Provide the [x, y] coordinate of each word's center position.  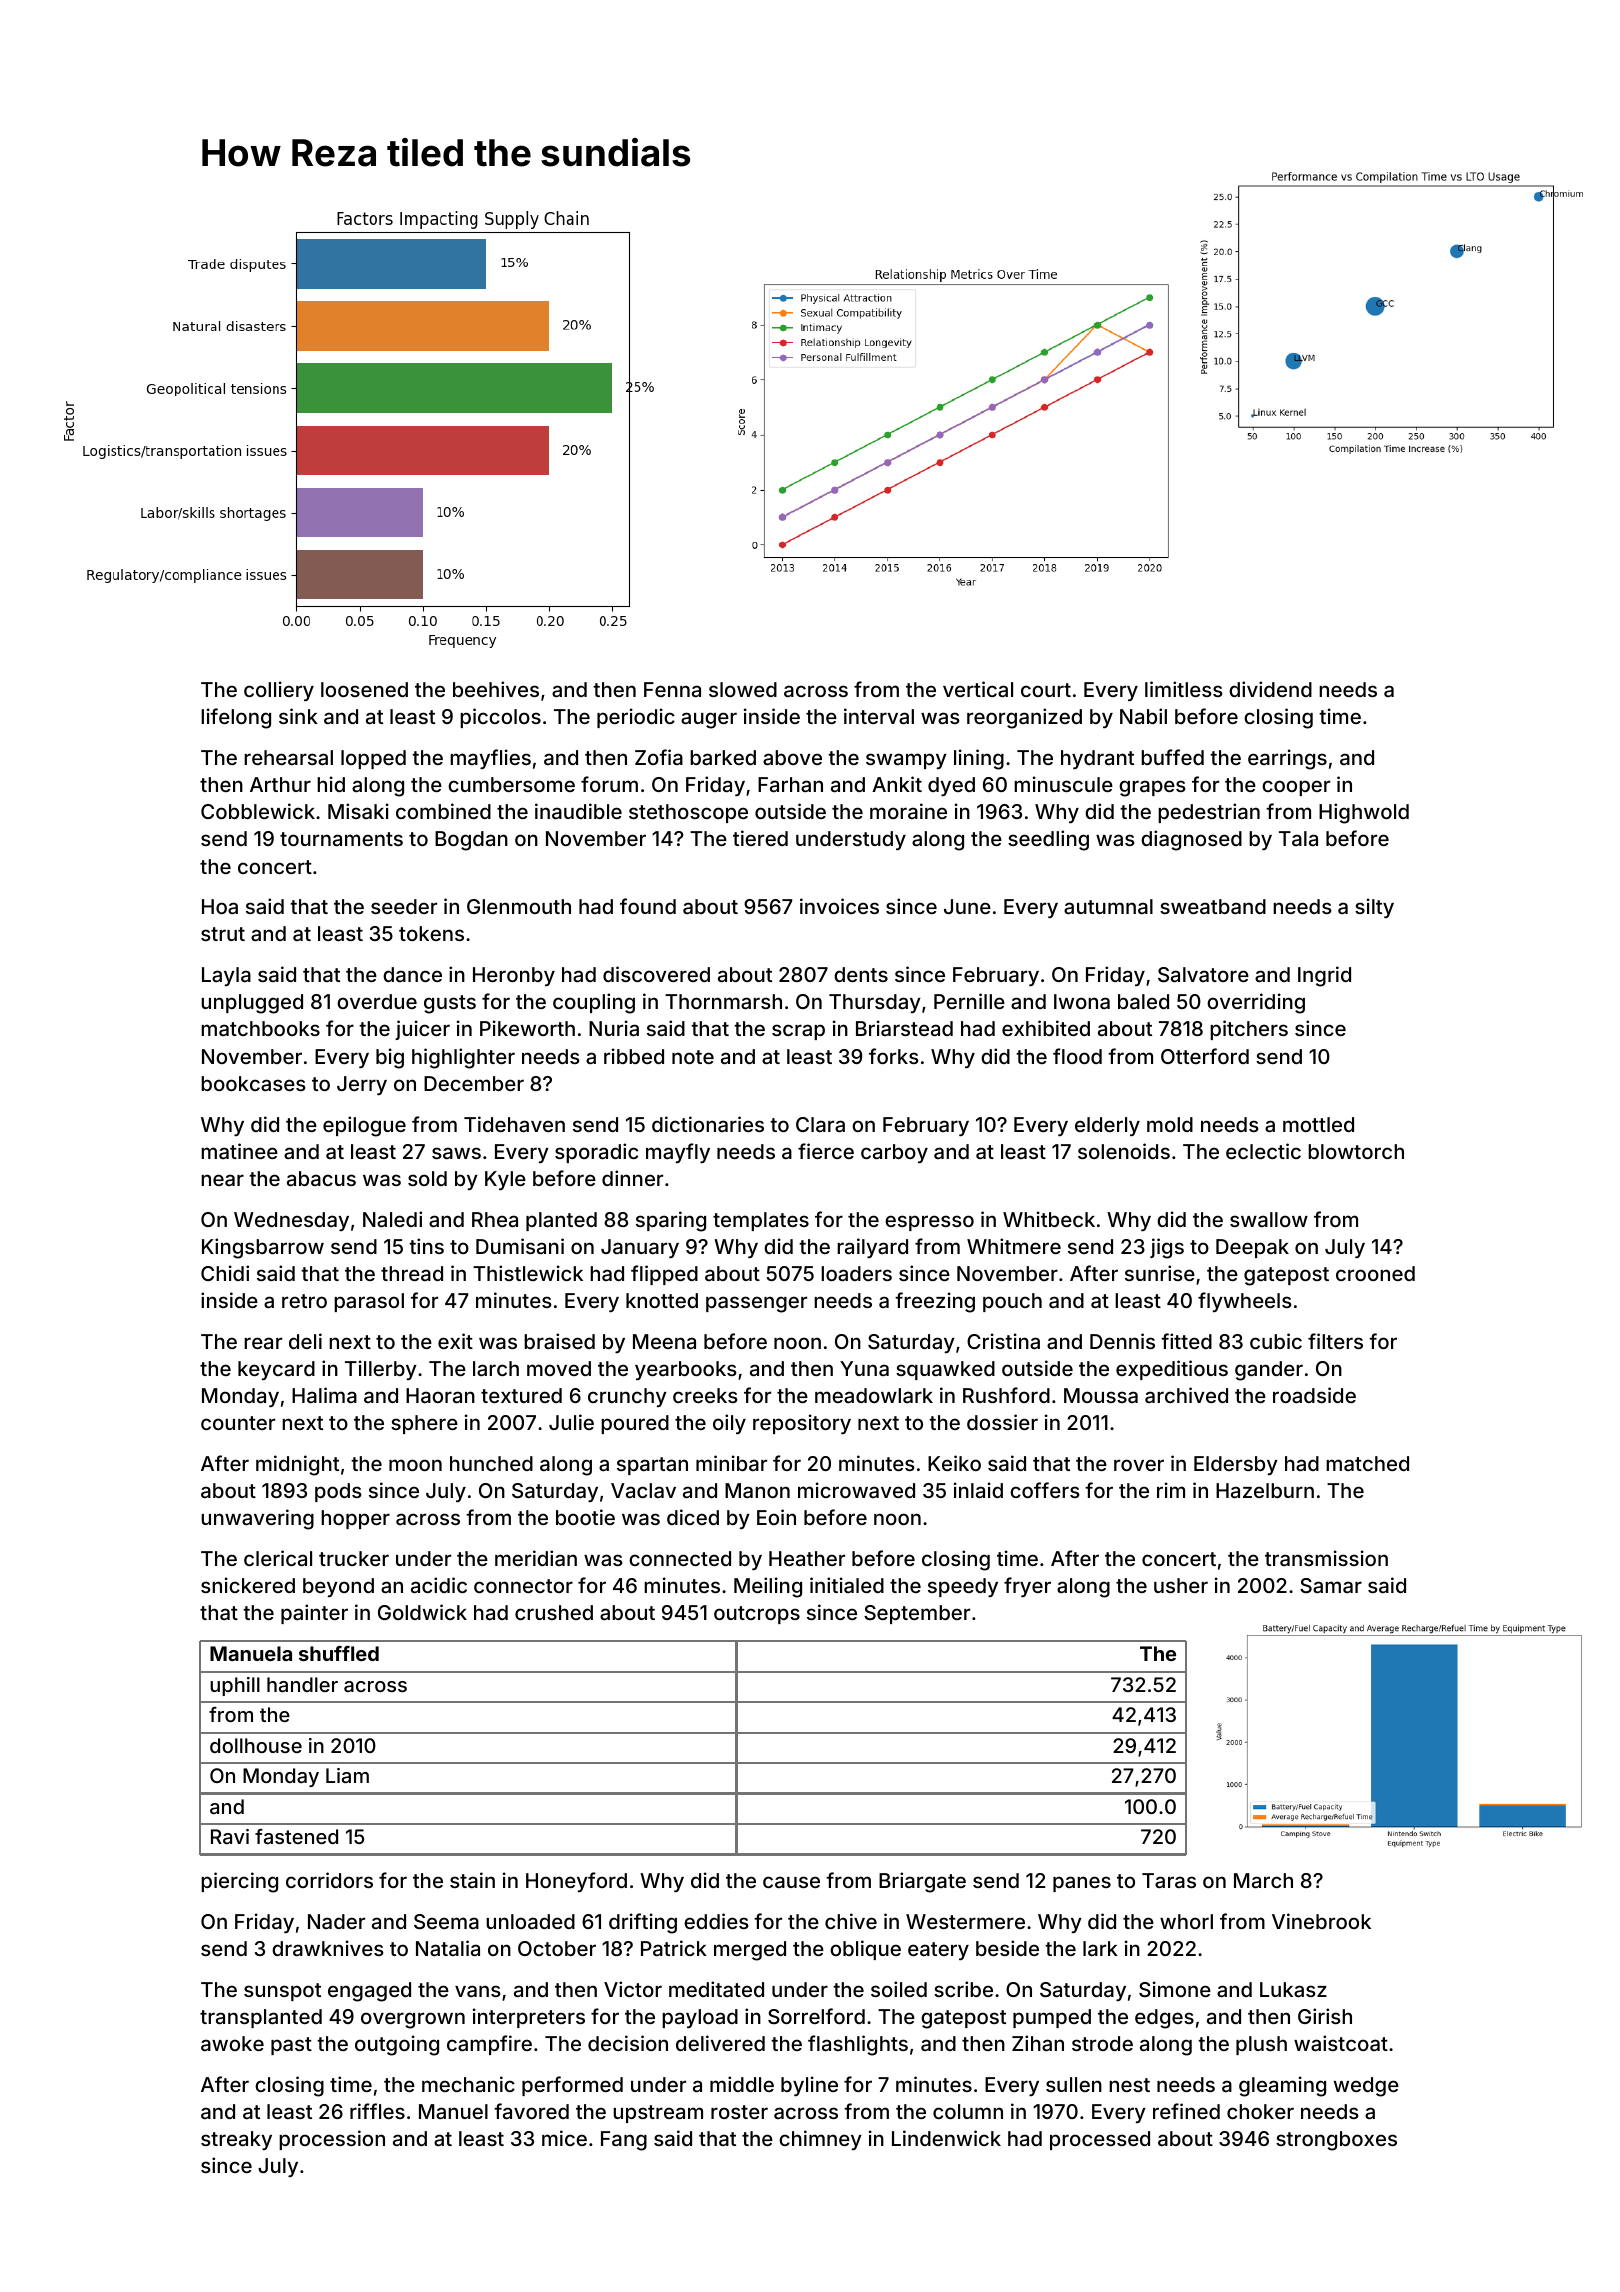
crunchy [627, 1397]
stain [472, 1880]
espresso [929, 1223]
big [390, 1058]
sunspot [282, 1992]
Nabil [1143, 716]
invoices [839, 906]
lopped [373, 759]
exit [455, 1341]
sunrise [1160, 1273]
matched [1367, 1463]
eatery [938, 1951]
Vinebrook [1321, 1921]
